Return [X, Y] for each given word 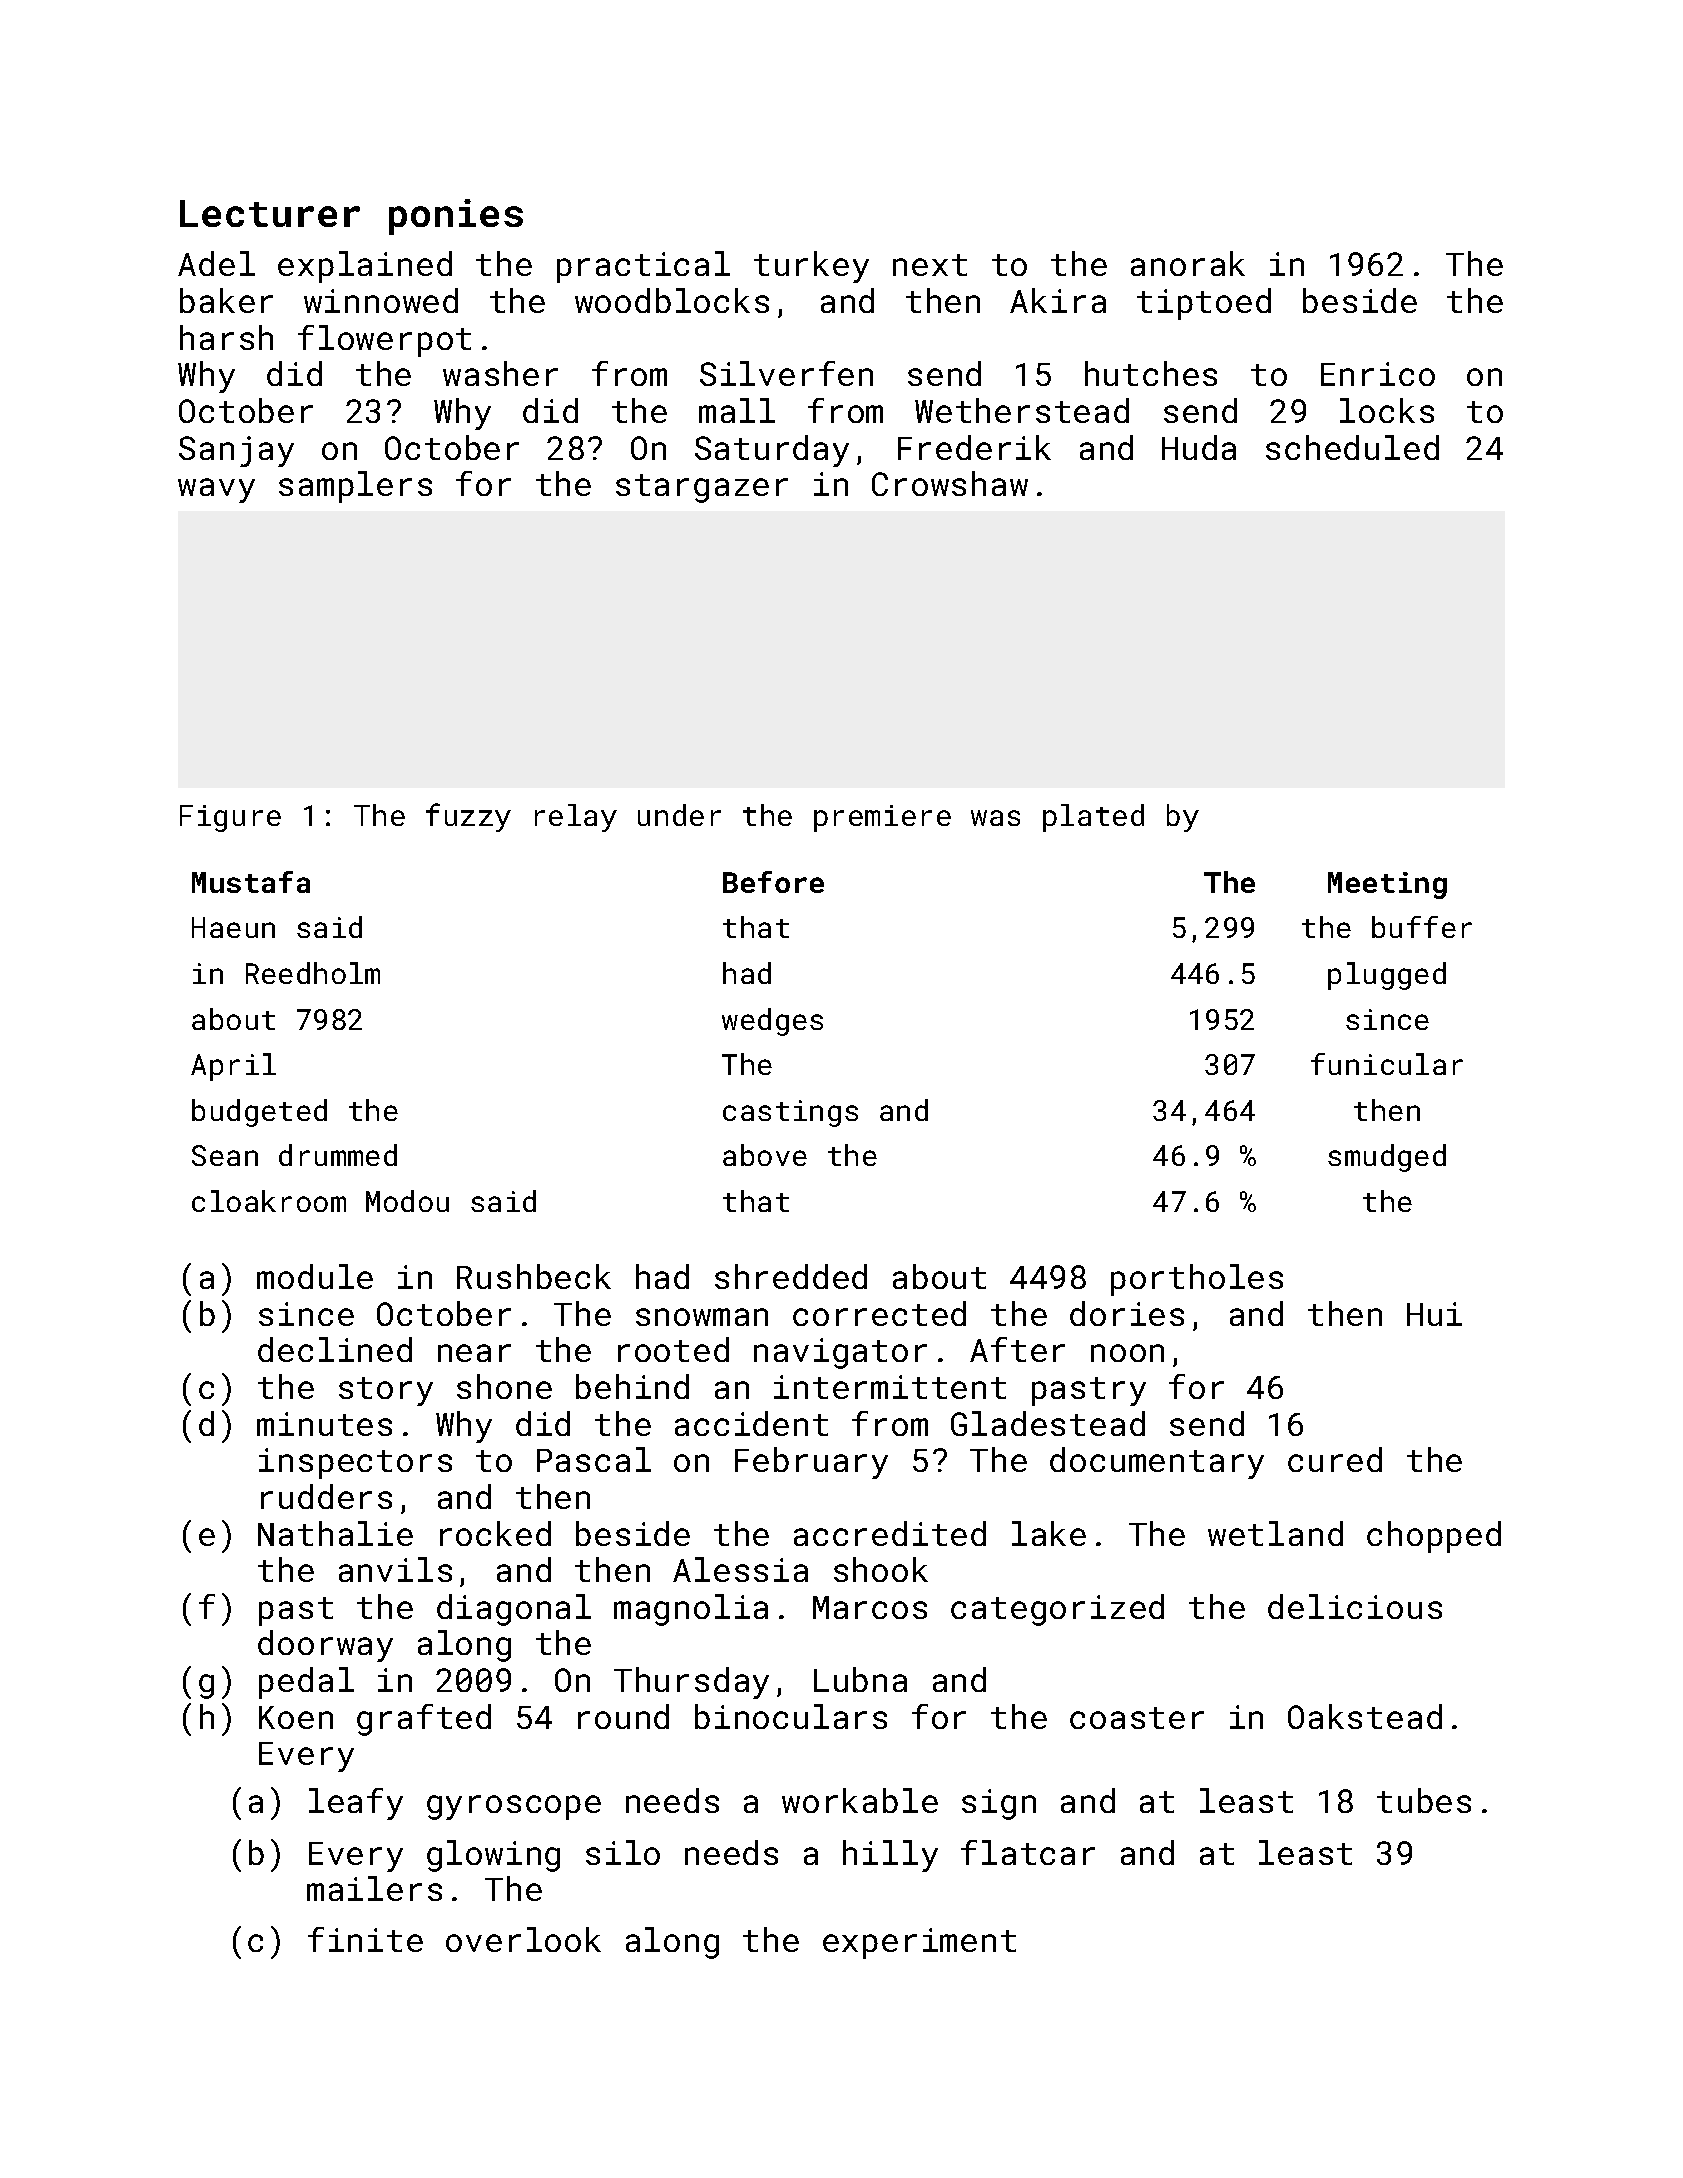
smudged [1387, 1158]
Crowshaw [950, 483]
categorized [1057, 1610]
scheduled [1352, 447]
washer [500, 373]
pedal [306, 1683]
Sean [225, 1155]
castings [790, 1113]
